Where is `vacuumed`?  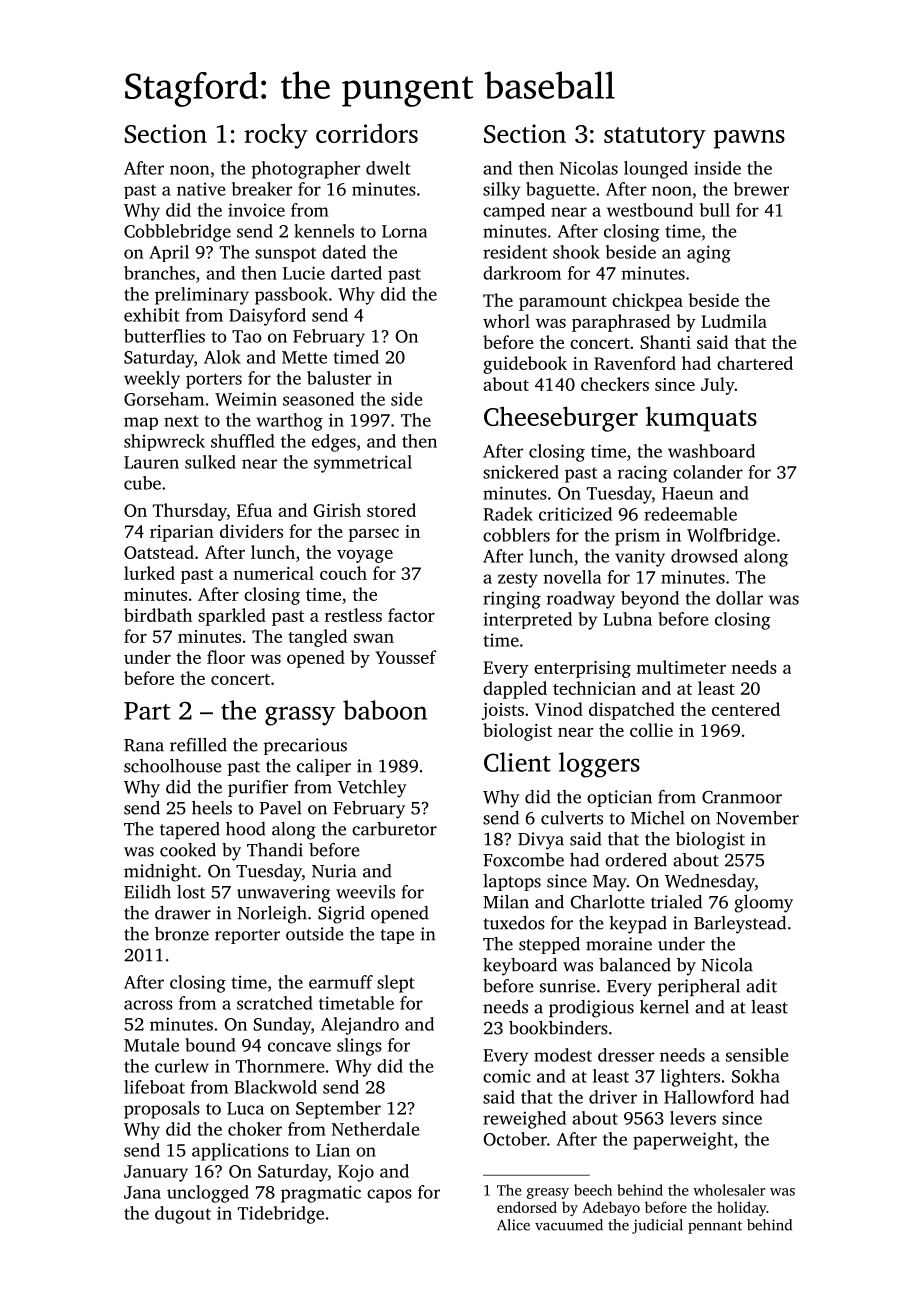
vacuumed is located at coordinates (569, 1225).
